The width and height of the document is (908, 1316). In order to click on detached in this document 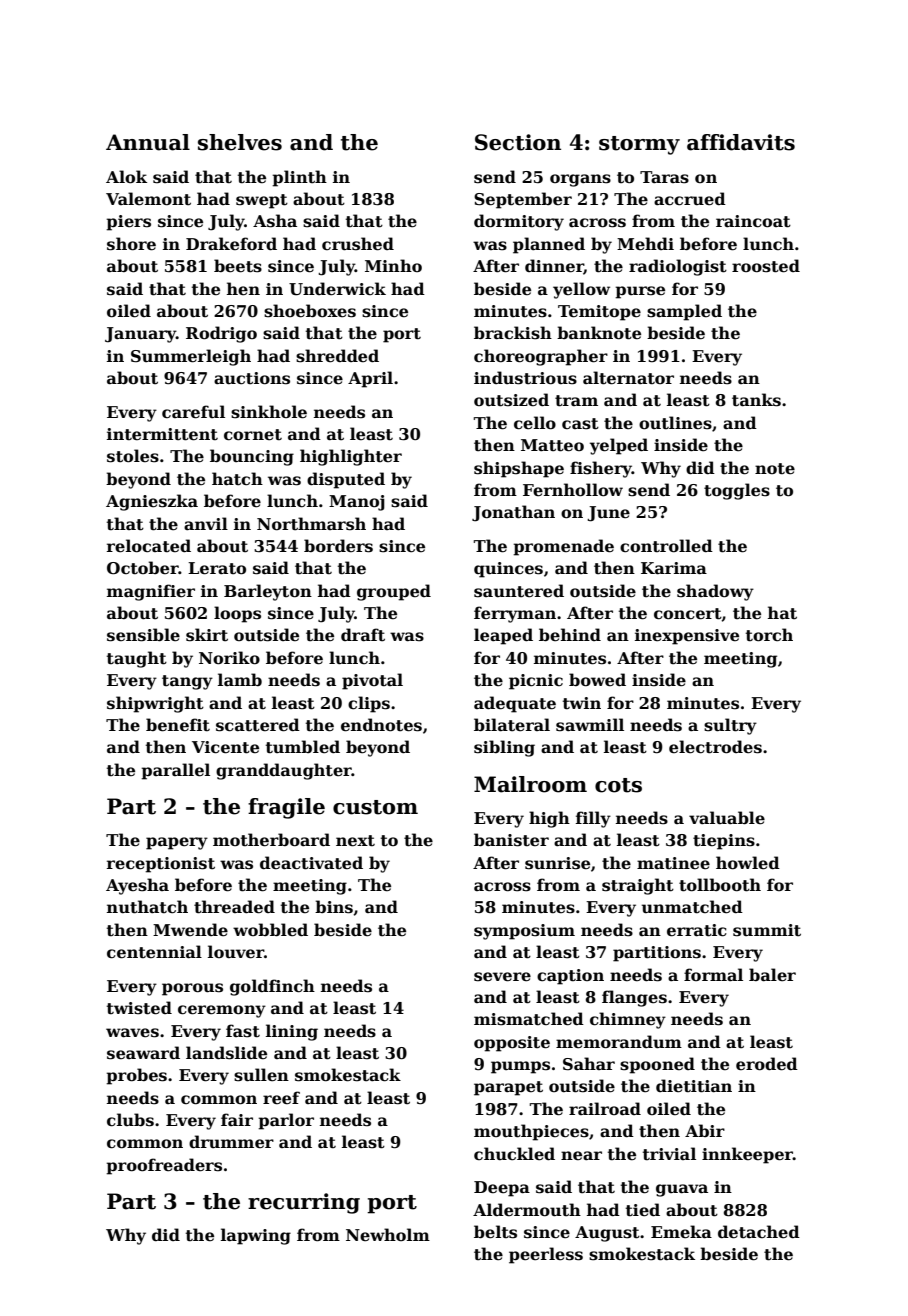, I will do `click(759, 1232)`.
